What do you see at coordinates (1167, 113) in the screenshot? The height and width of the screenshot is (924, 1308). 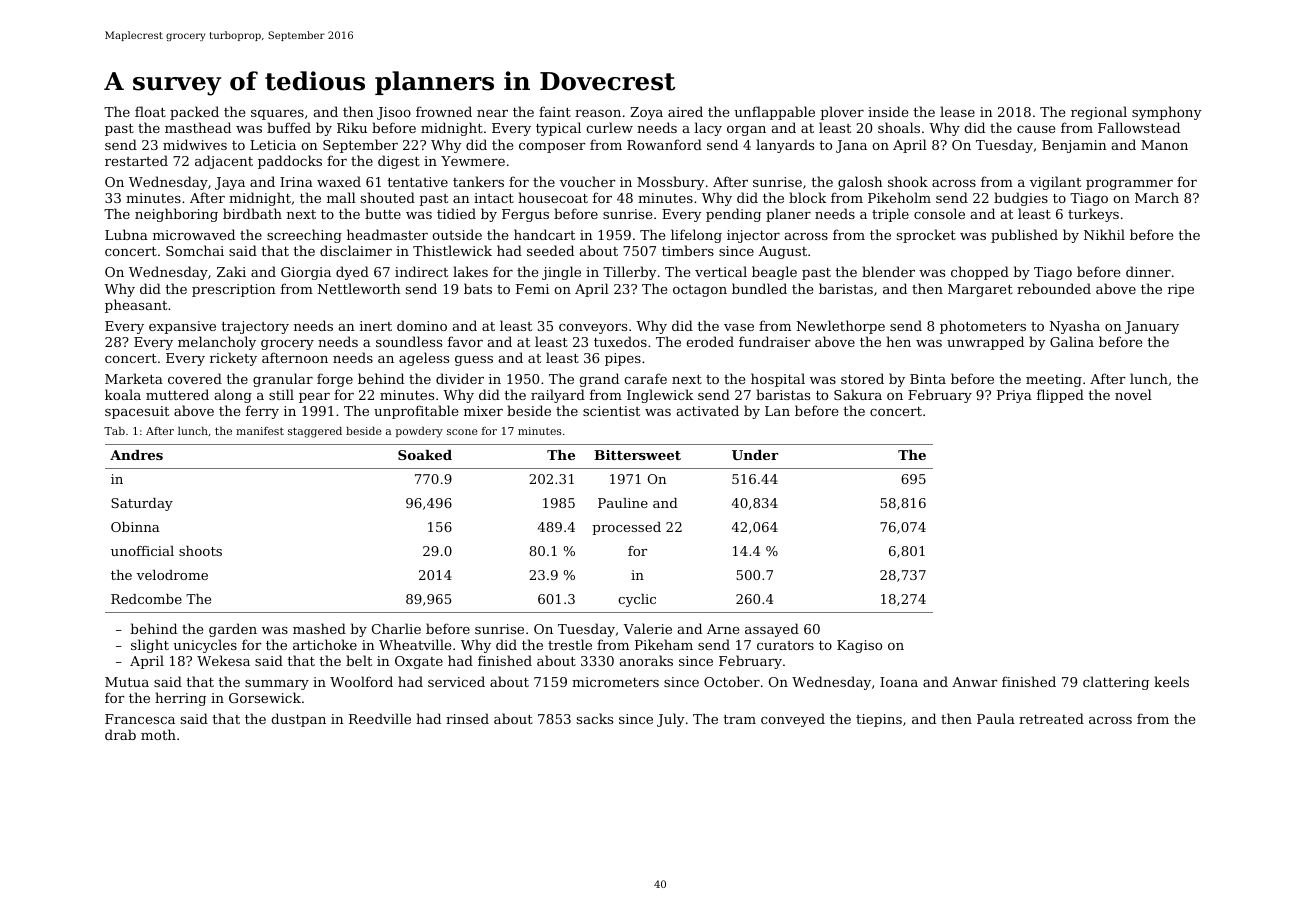 I see `symphony` at bounding box center [1167, 113].
